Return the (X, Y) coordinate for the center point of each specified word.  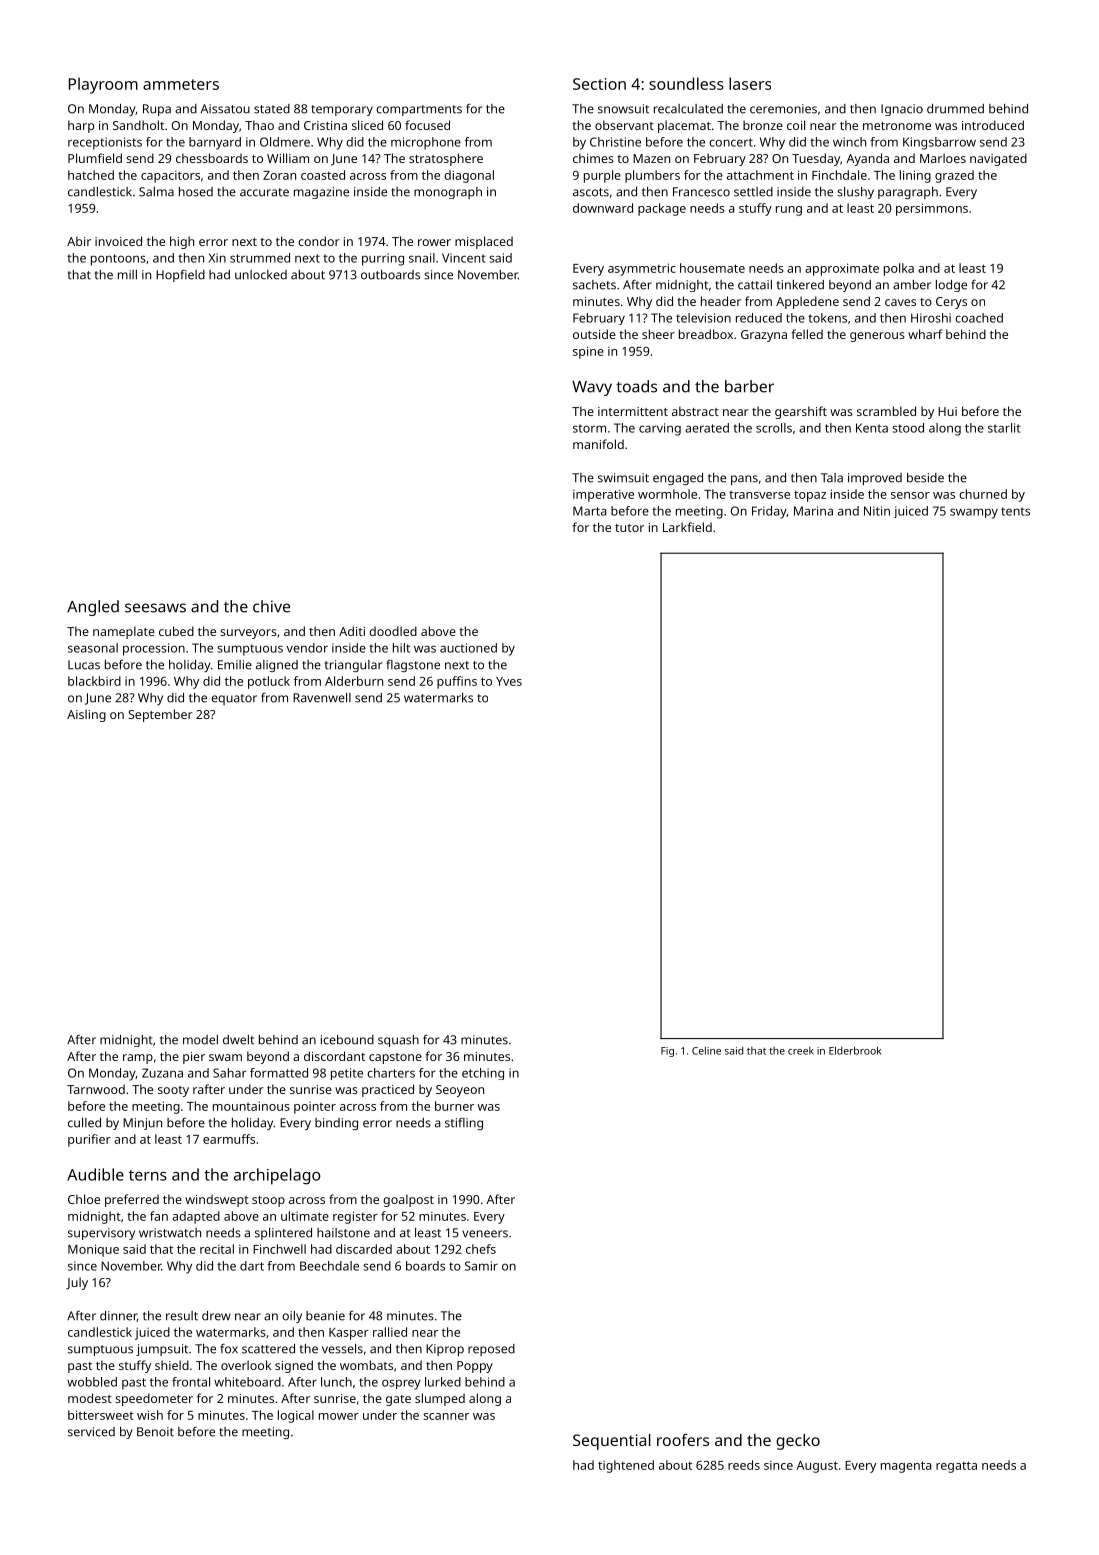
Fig (667, 1052)
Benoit (155, 1432)
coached (979, 318)
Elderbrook (855, 1050)
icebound (347, 1040)
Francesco (701, 192)
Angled (93, 608)
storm (589, 428)
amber (912, 285)
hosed (196, 192)
